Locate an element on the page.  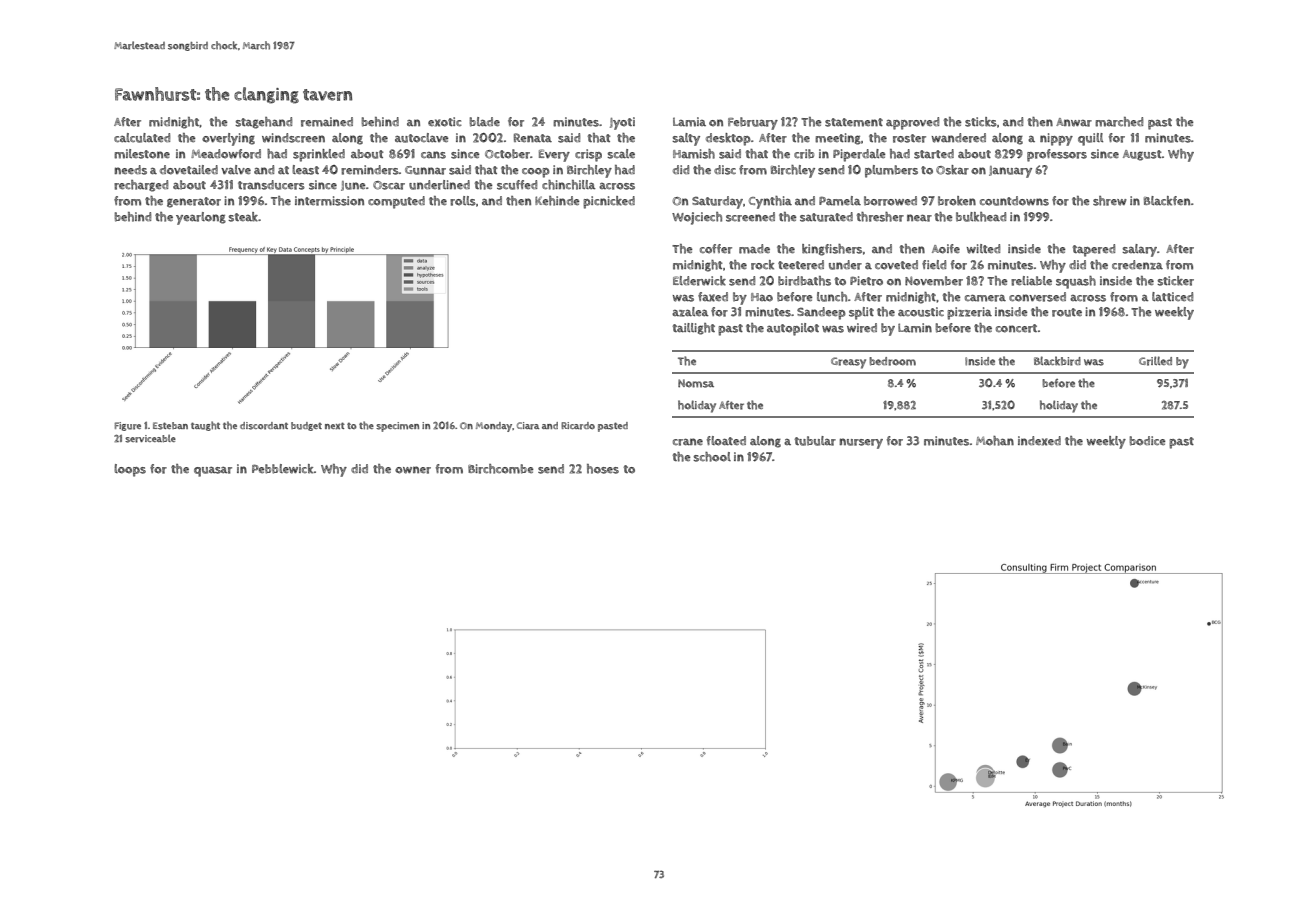
coffer is located at coordinates (716, 249).
